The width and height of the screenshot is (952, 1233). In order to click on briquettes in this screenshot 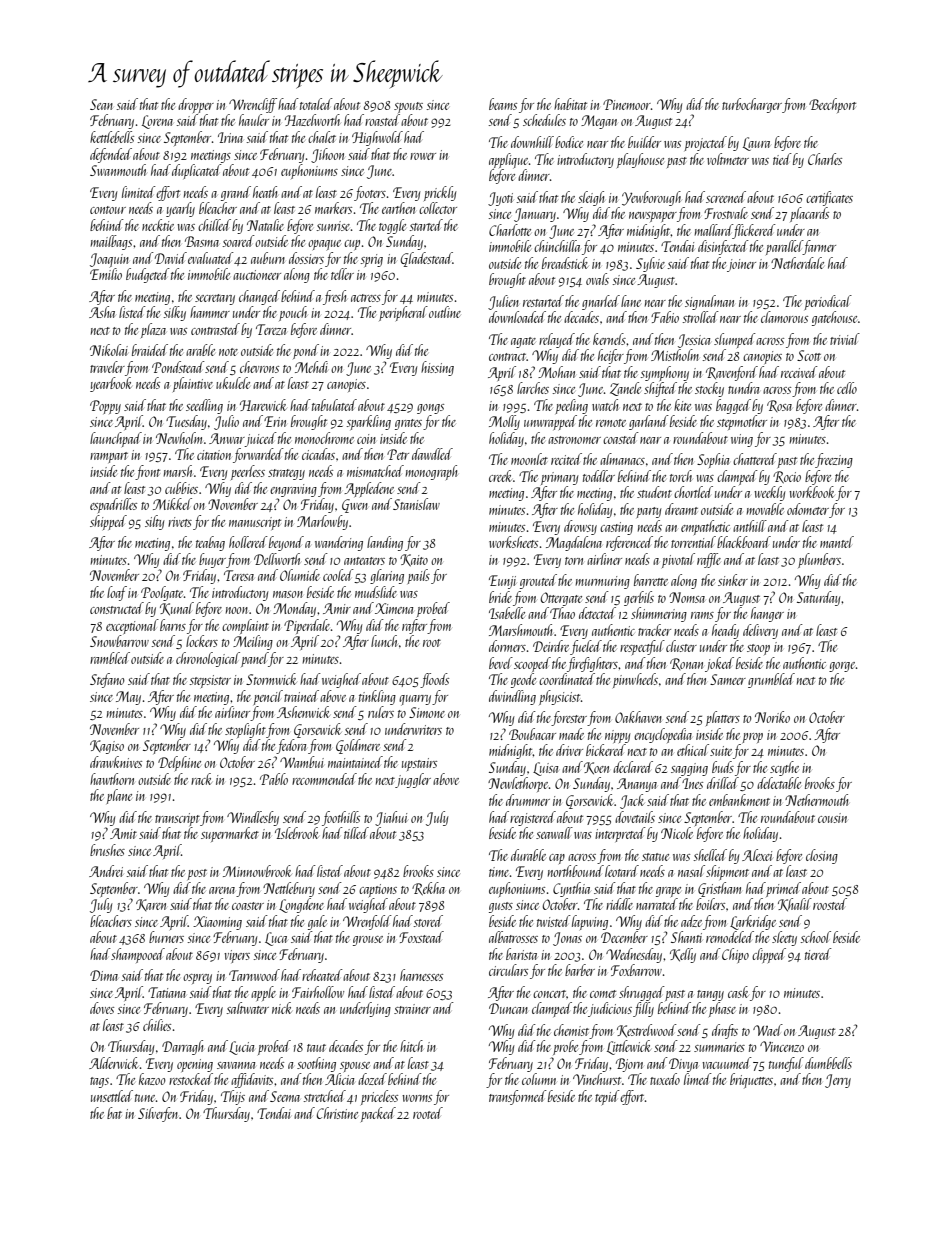, I will do `click(751, 1080)`.
